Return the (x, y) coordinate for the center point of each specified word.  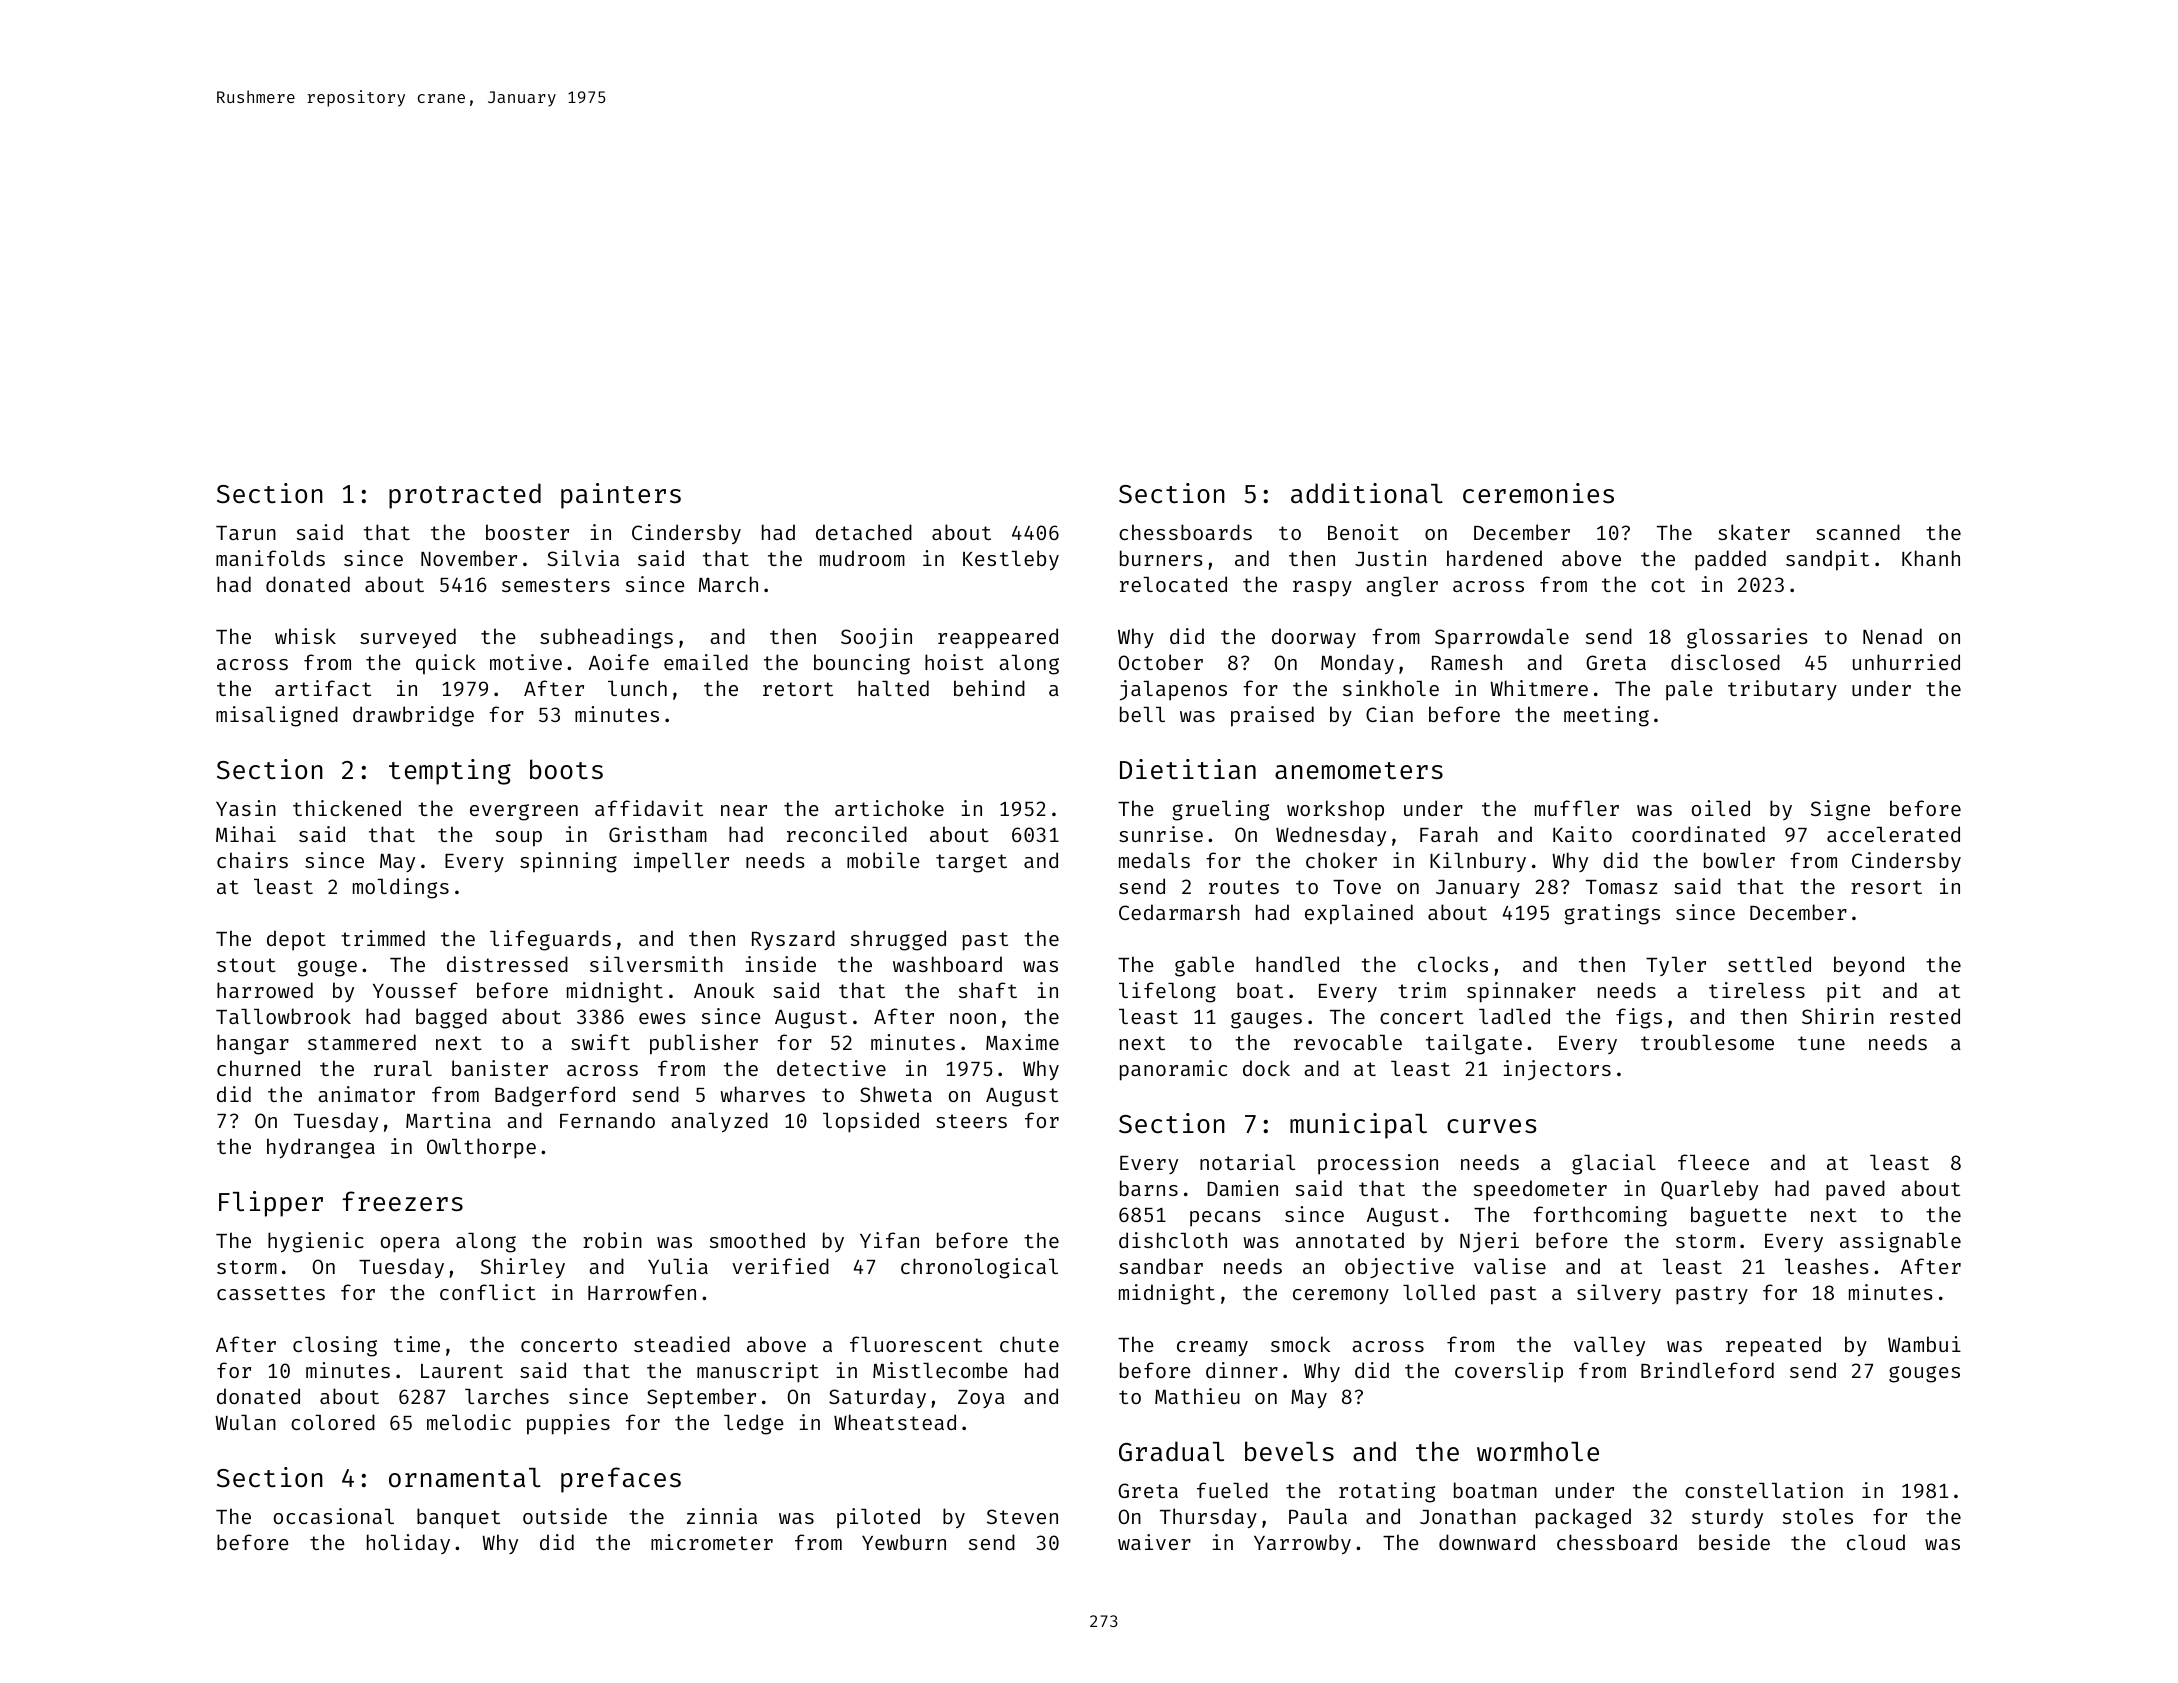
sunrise (1161, 834)
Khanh (1931, 558)
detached (864, 532)
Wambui (1924, 1344)
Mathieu (1197, 1396)
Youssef (415, 990)
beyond (1869, 966)
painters (621, 496)
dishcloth (1173, 1240)
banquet (458, 1518)
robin (612, 1240)
